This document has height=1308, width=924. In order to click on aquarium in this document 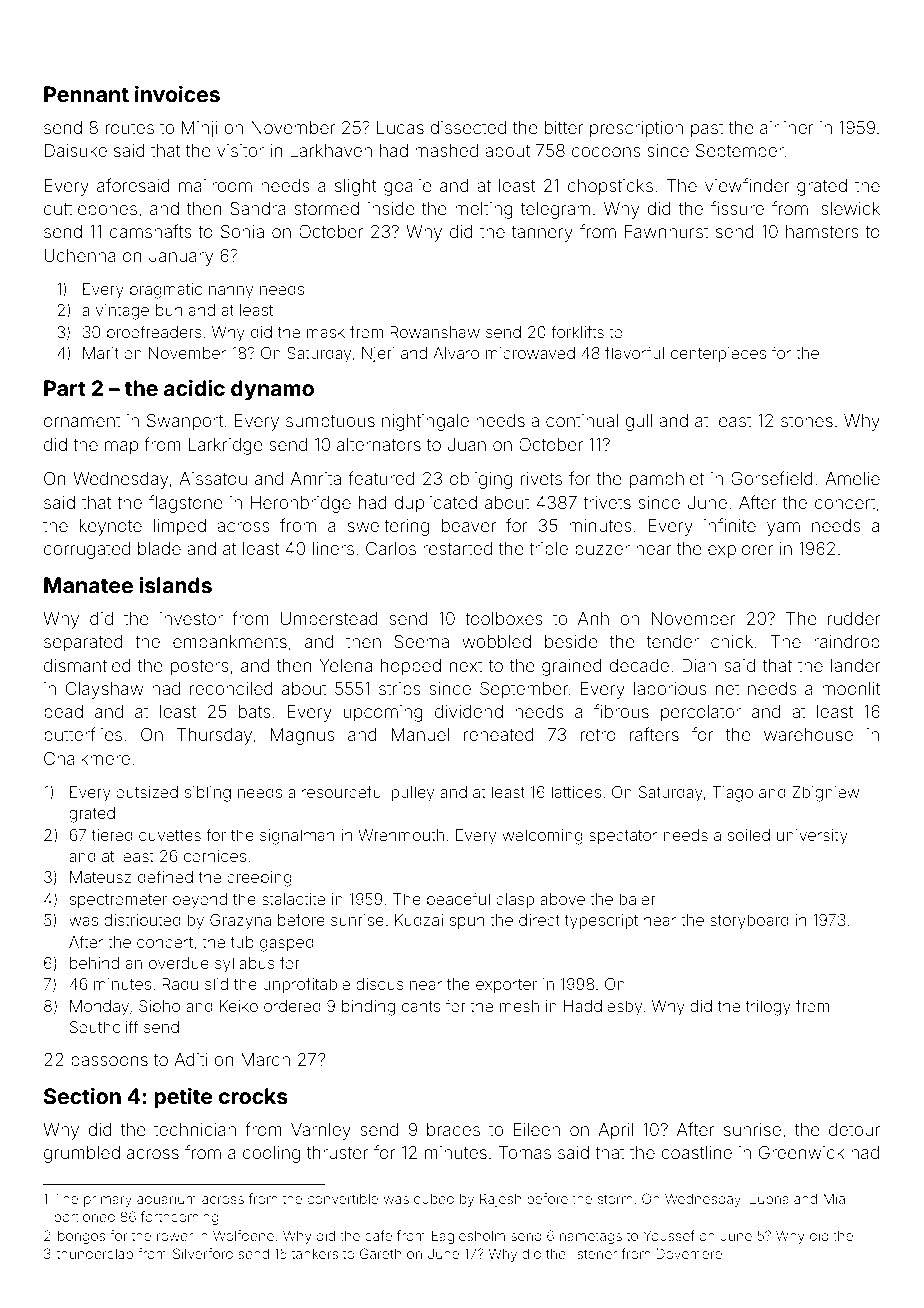, I will do `click(167, 1200)`.
